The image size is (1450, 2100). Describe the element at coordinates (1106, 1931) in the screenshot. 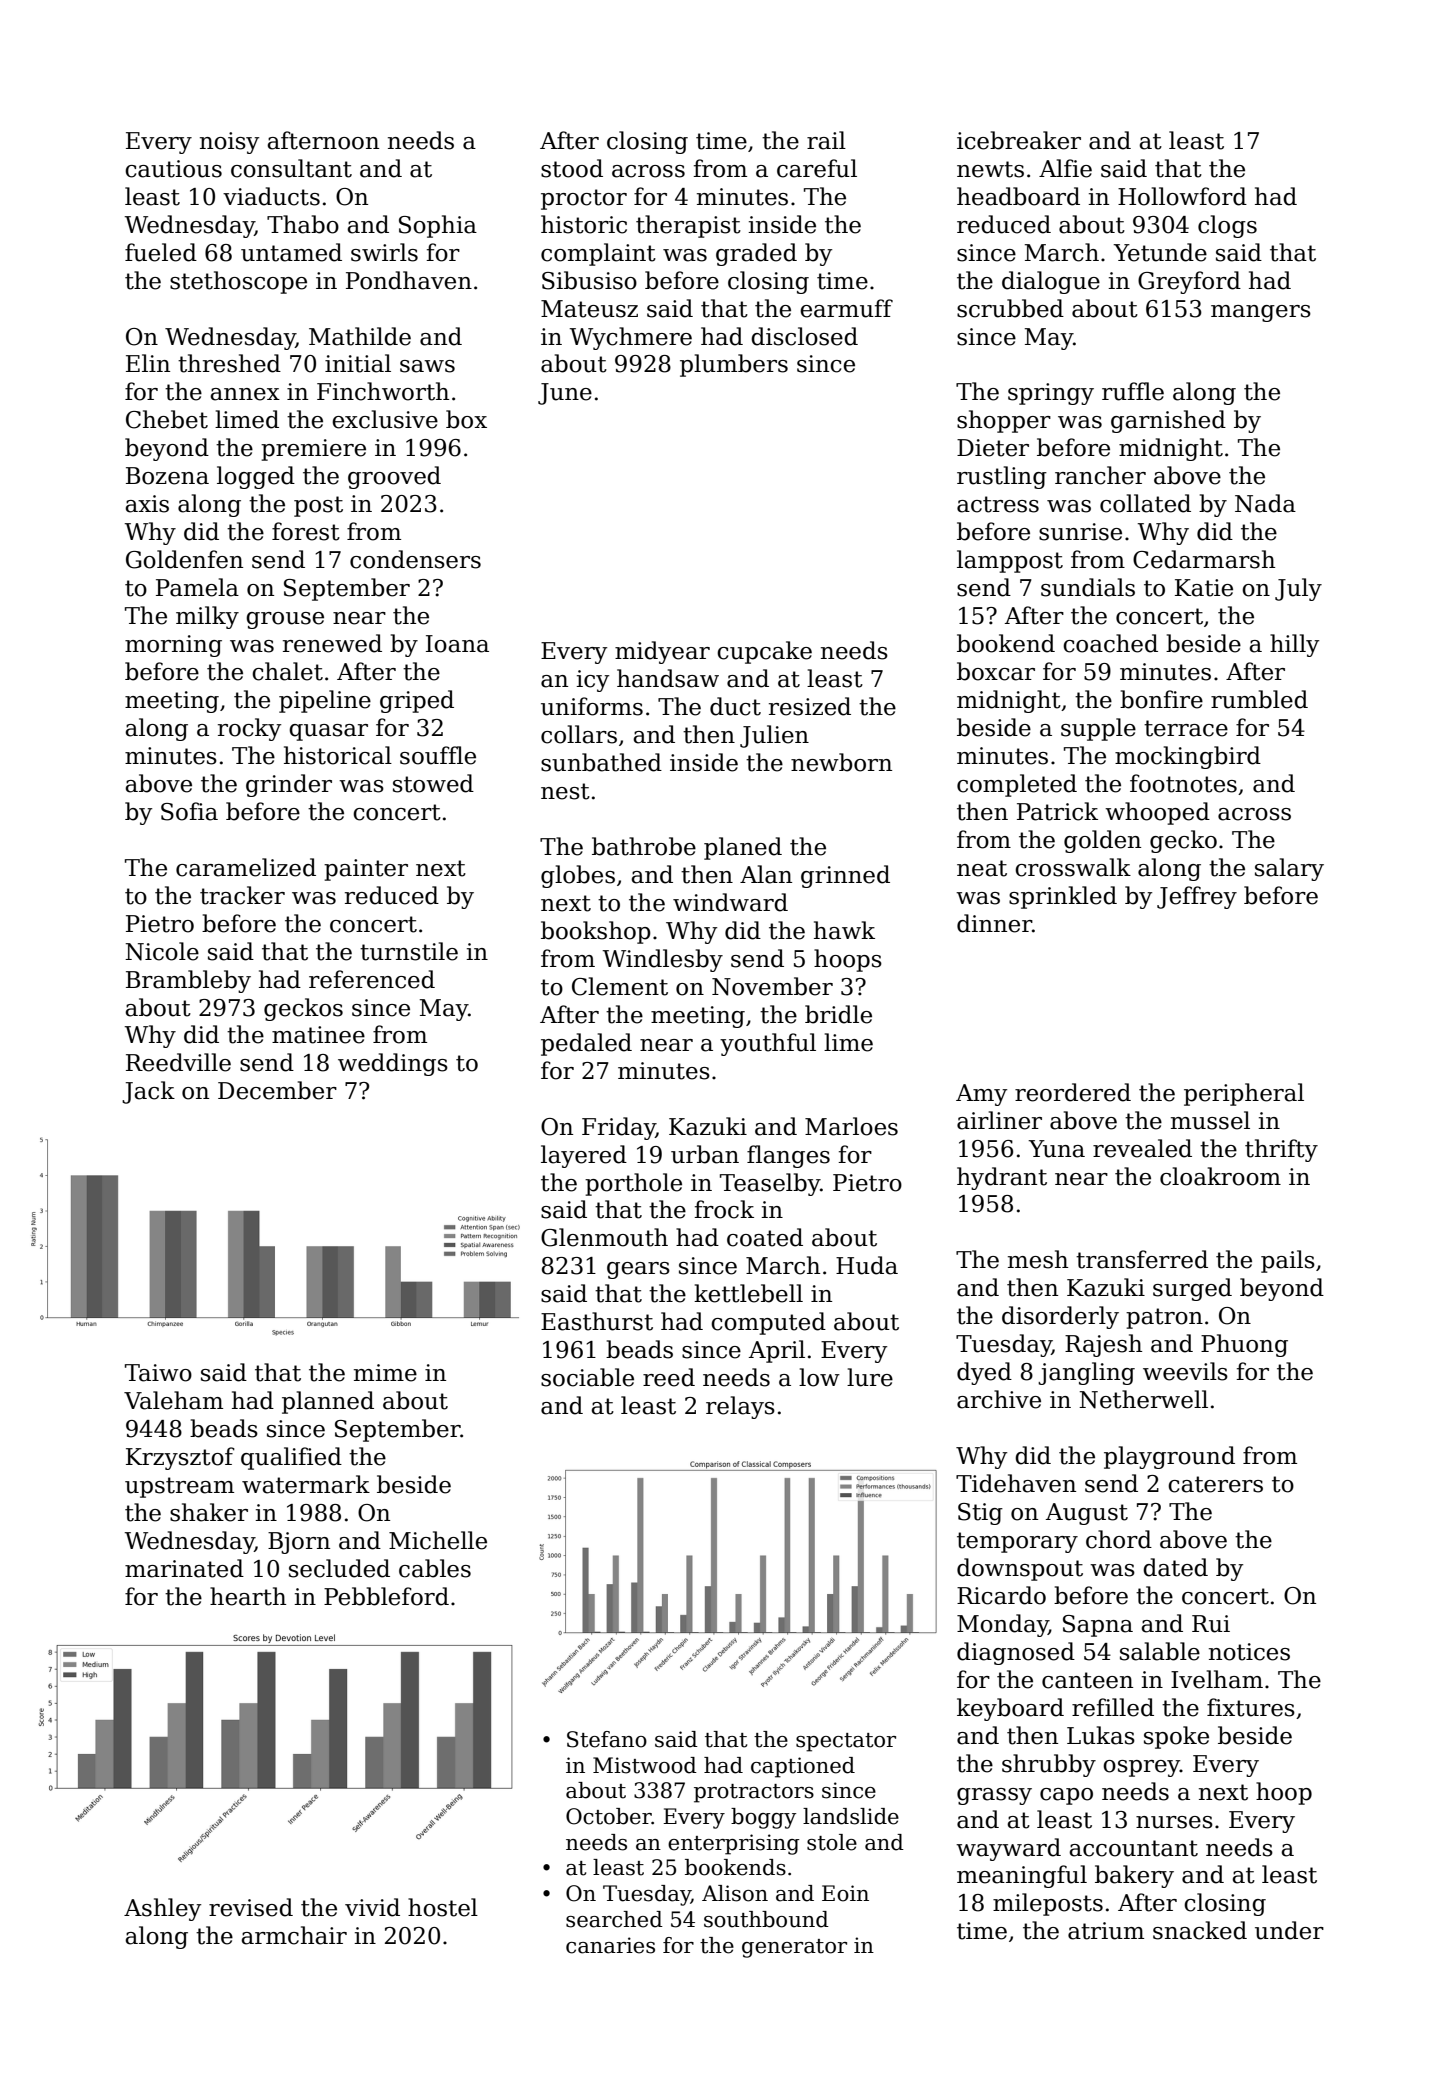

I see `atrium` at that location.
